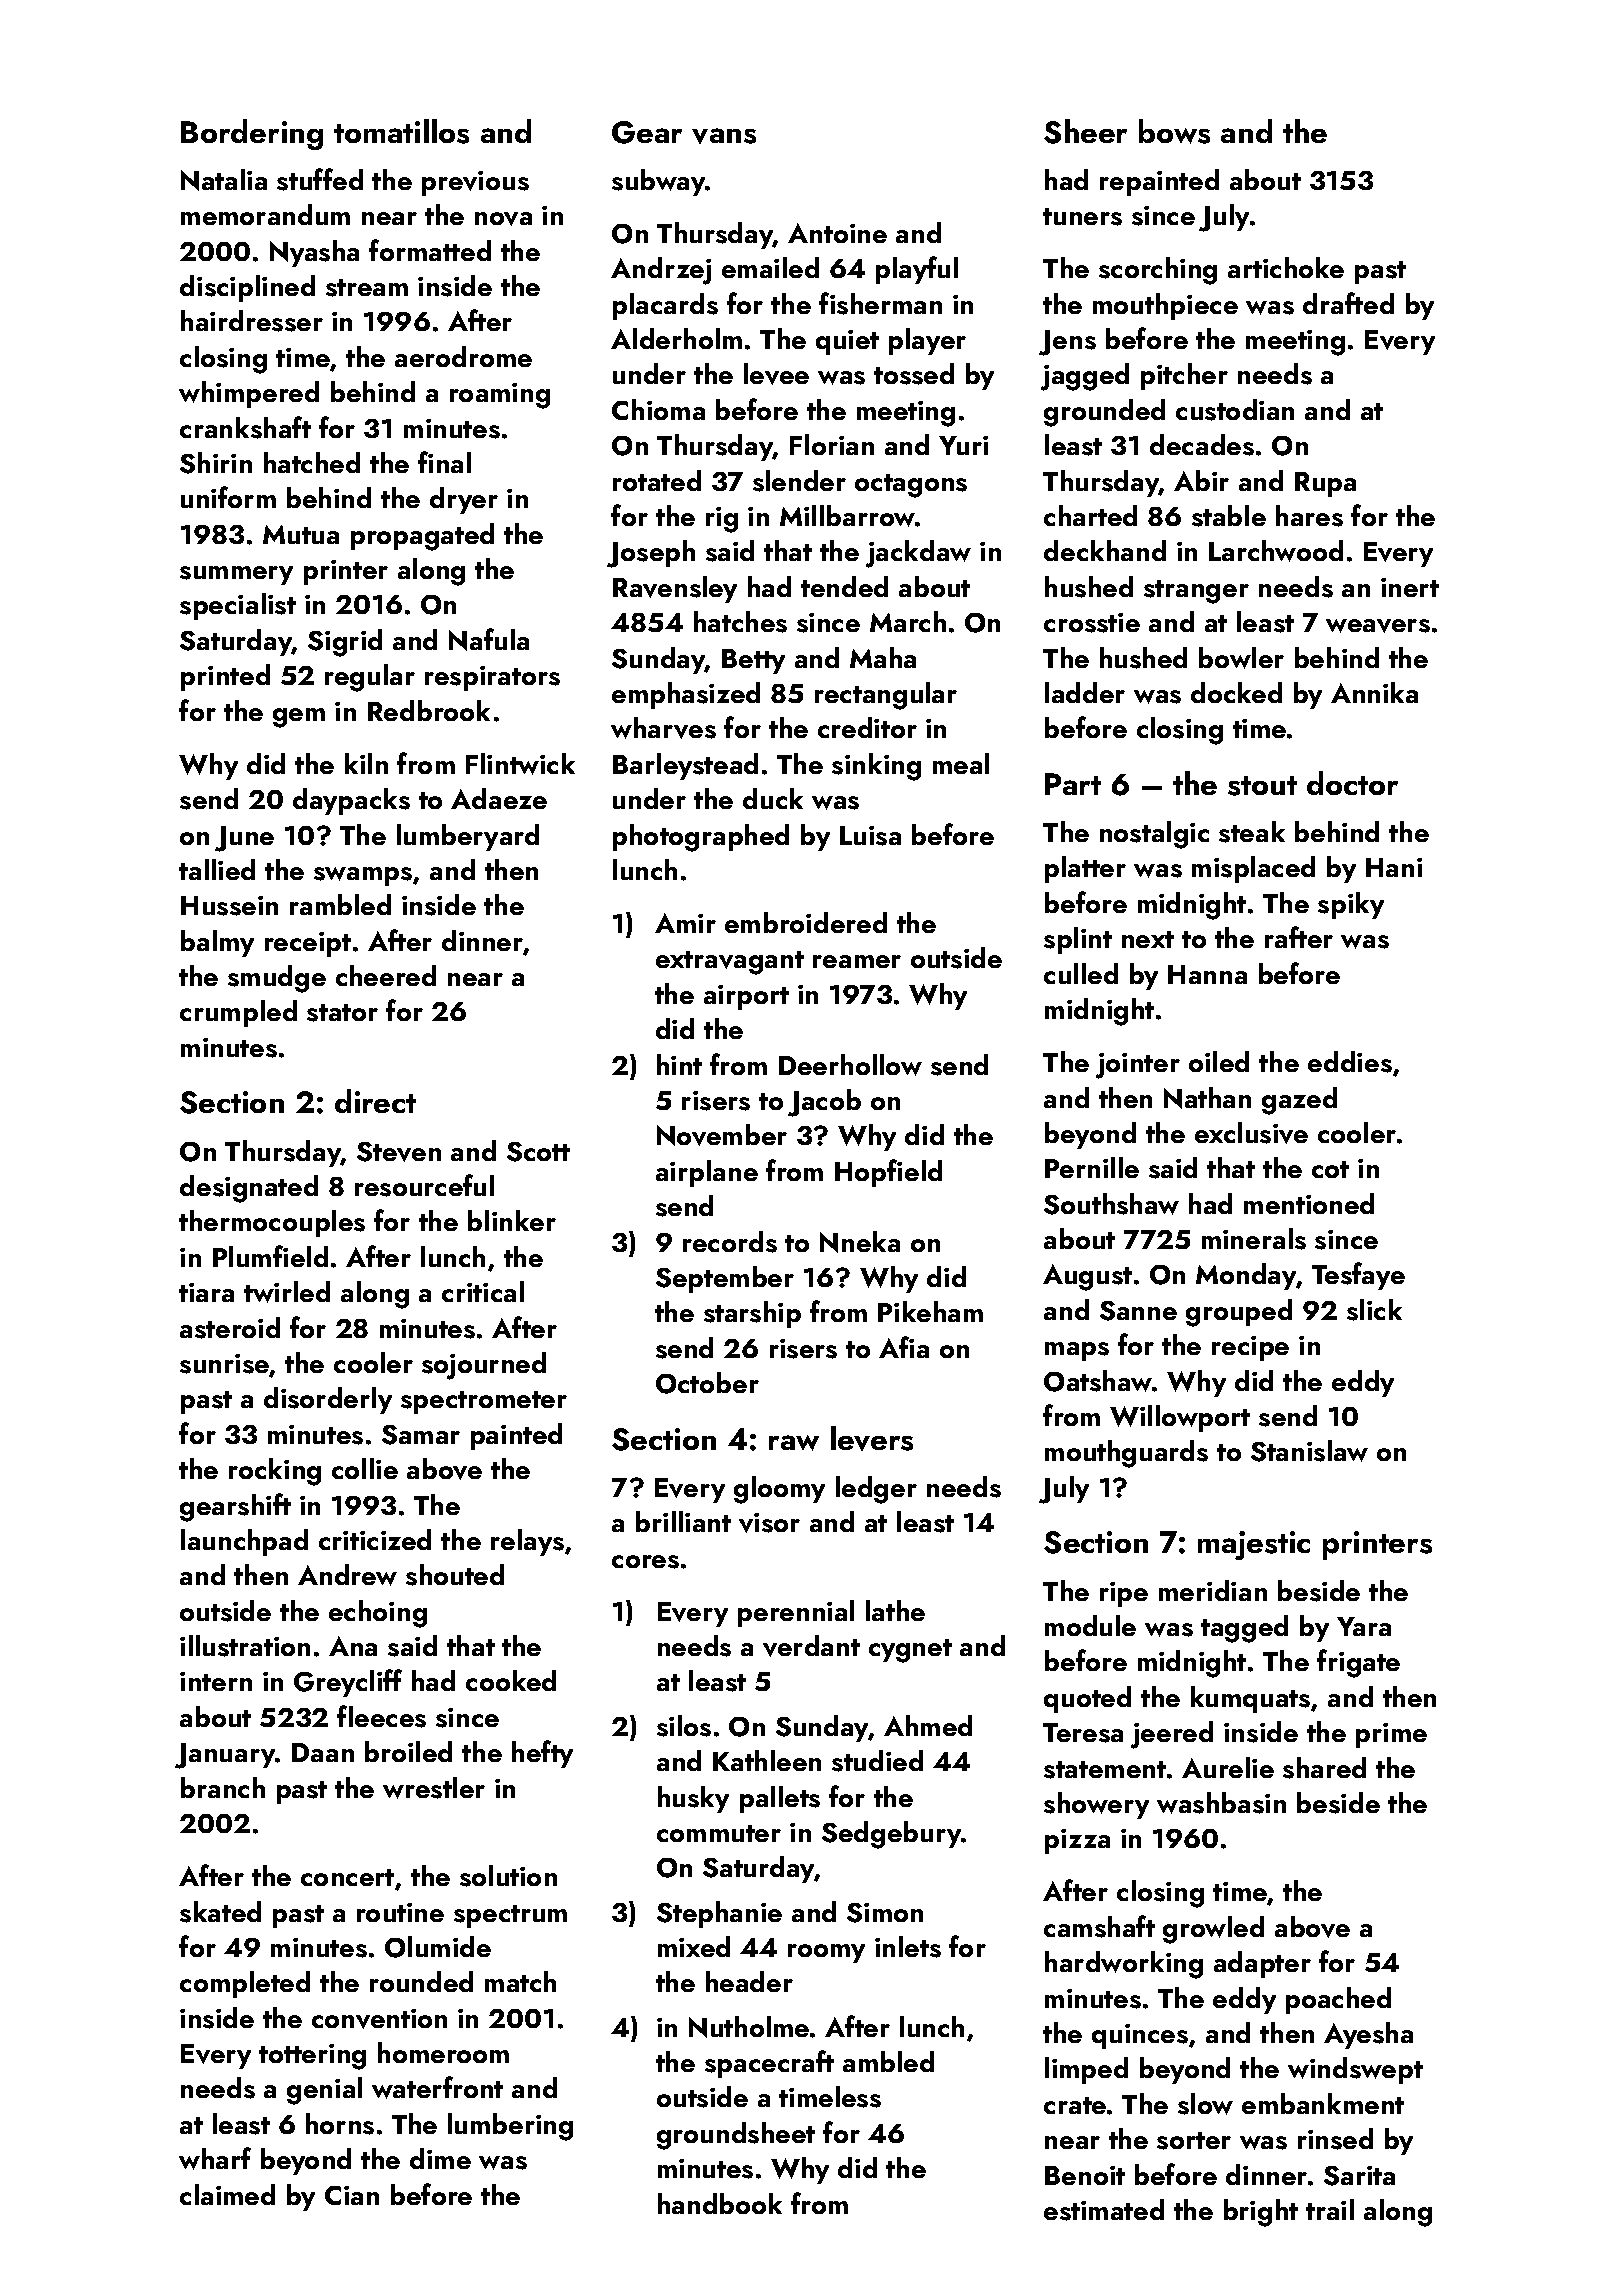 This screenshot has width=1620, height=2292. What do you see at coordinates (430, 250) in the screenshot?
I see `formatted` at bounding box center [430, 250].
